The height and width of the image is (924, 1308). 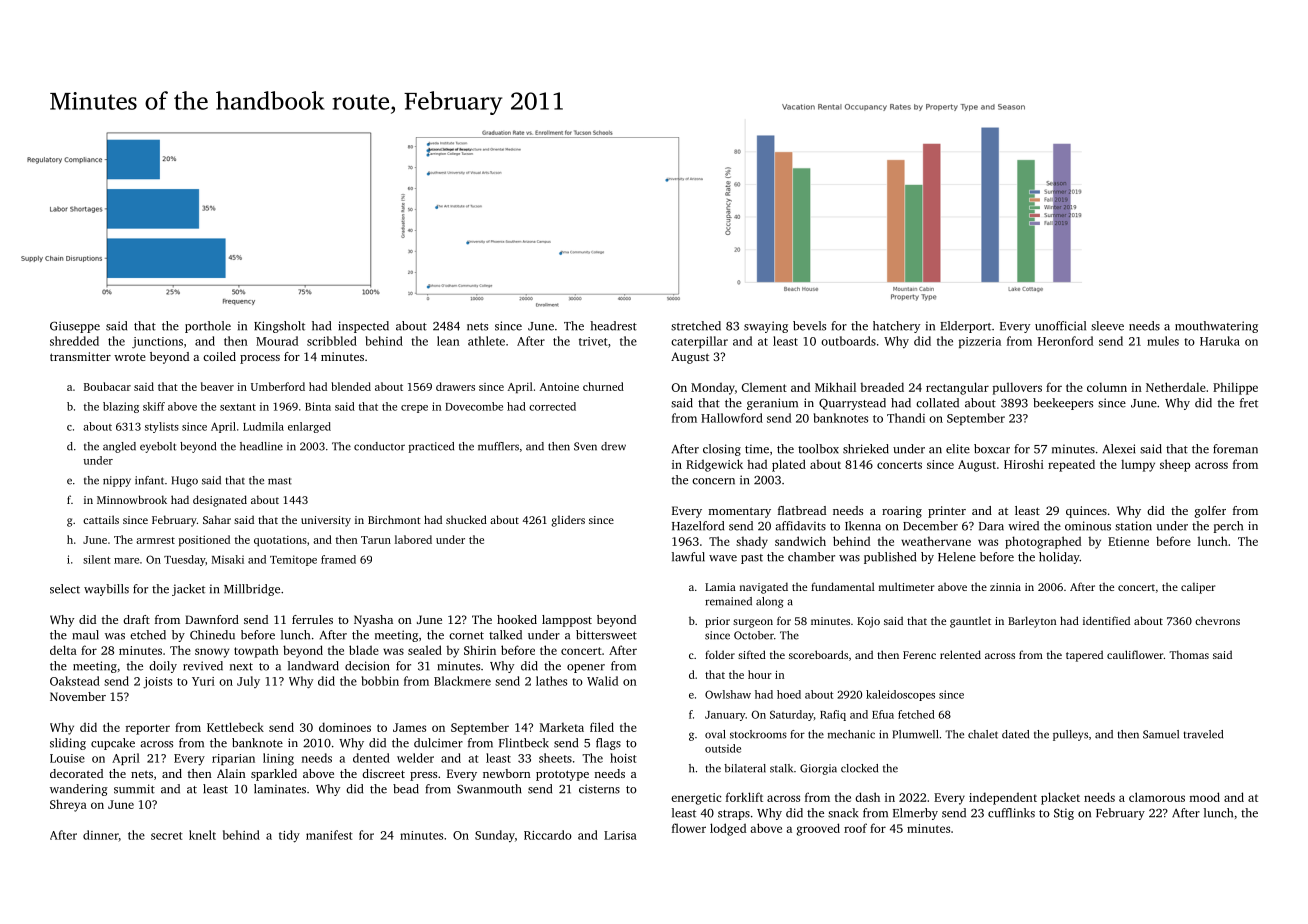 What do you see at coordinates (603, 386) in the image?
I see `churned` at bounding box center [603, 386].
